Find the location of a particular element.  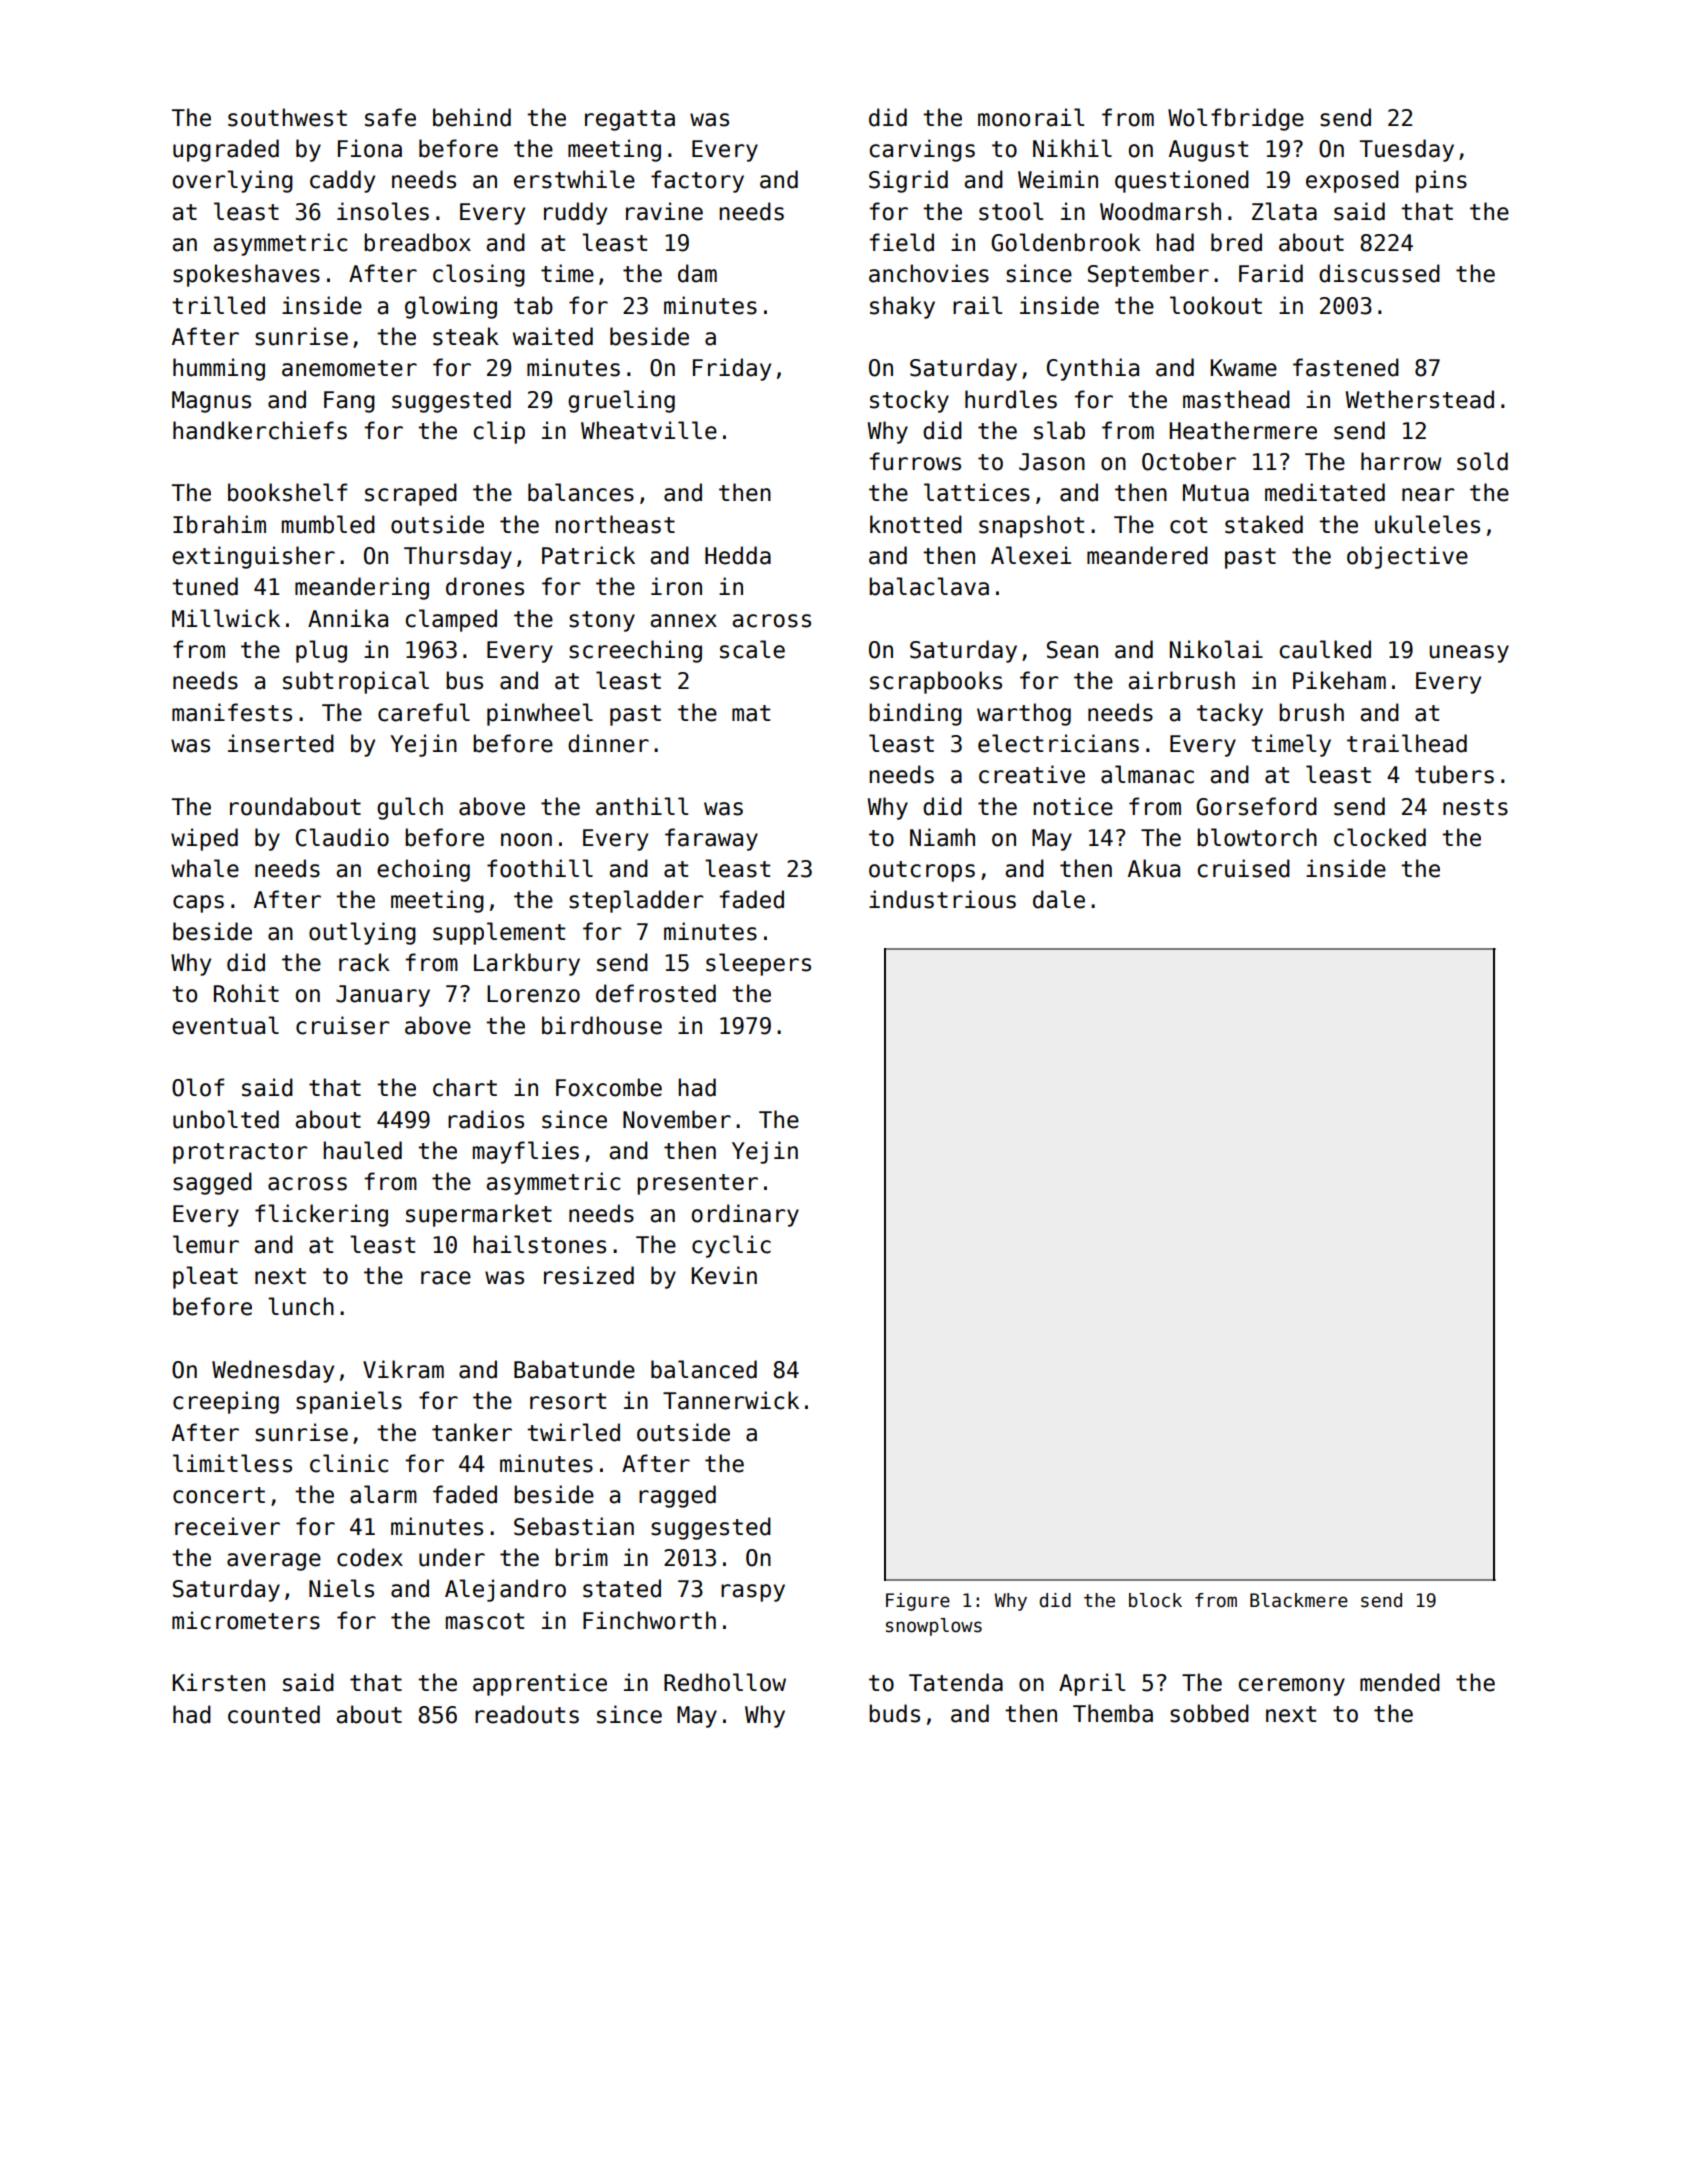

Tannerwick is located at coordinates (731, 1400).
